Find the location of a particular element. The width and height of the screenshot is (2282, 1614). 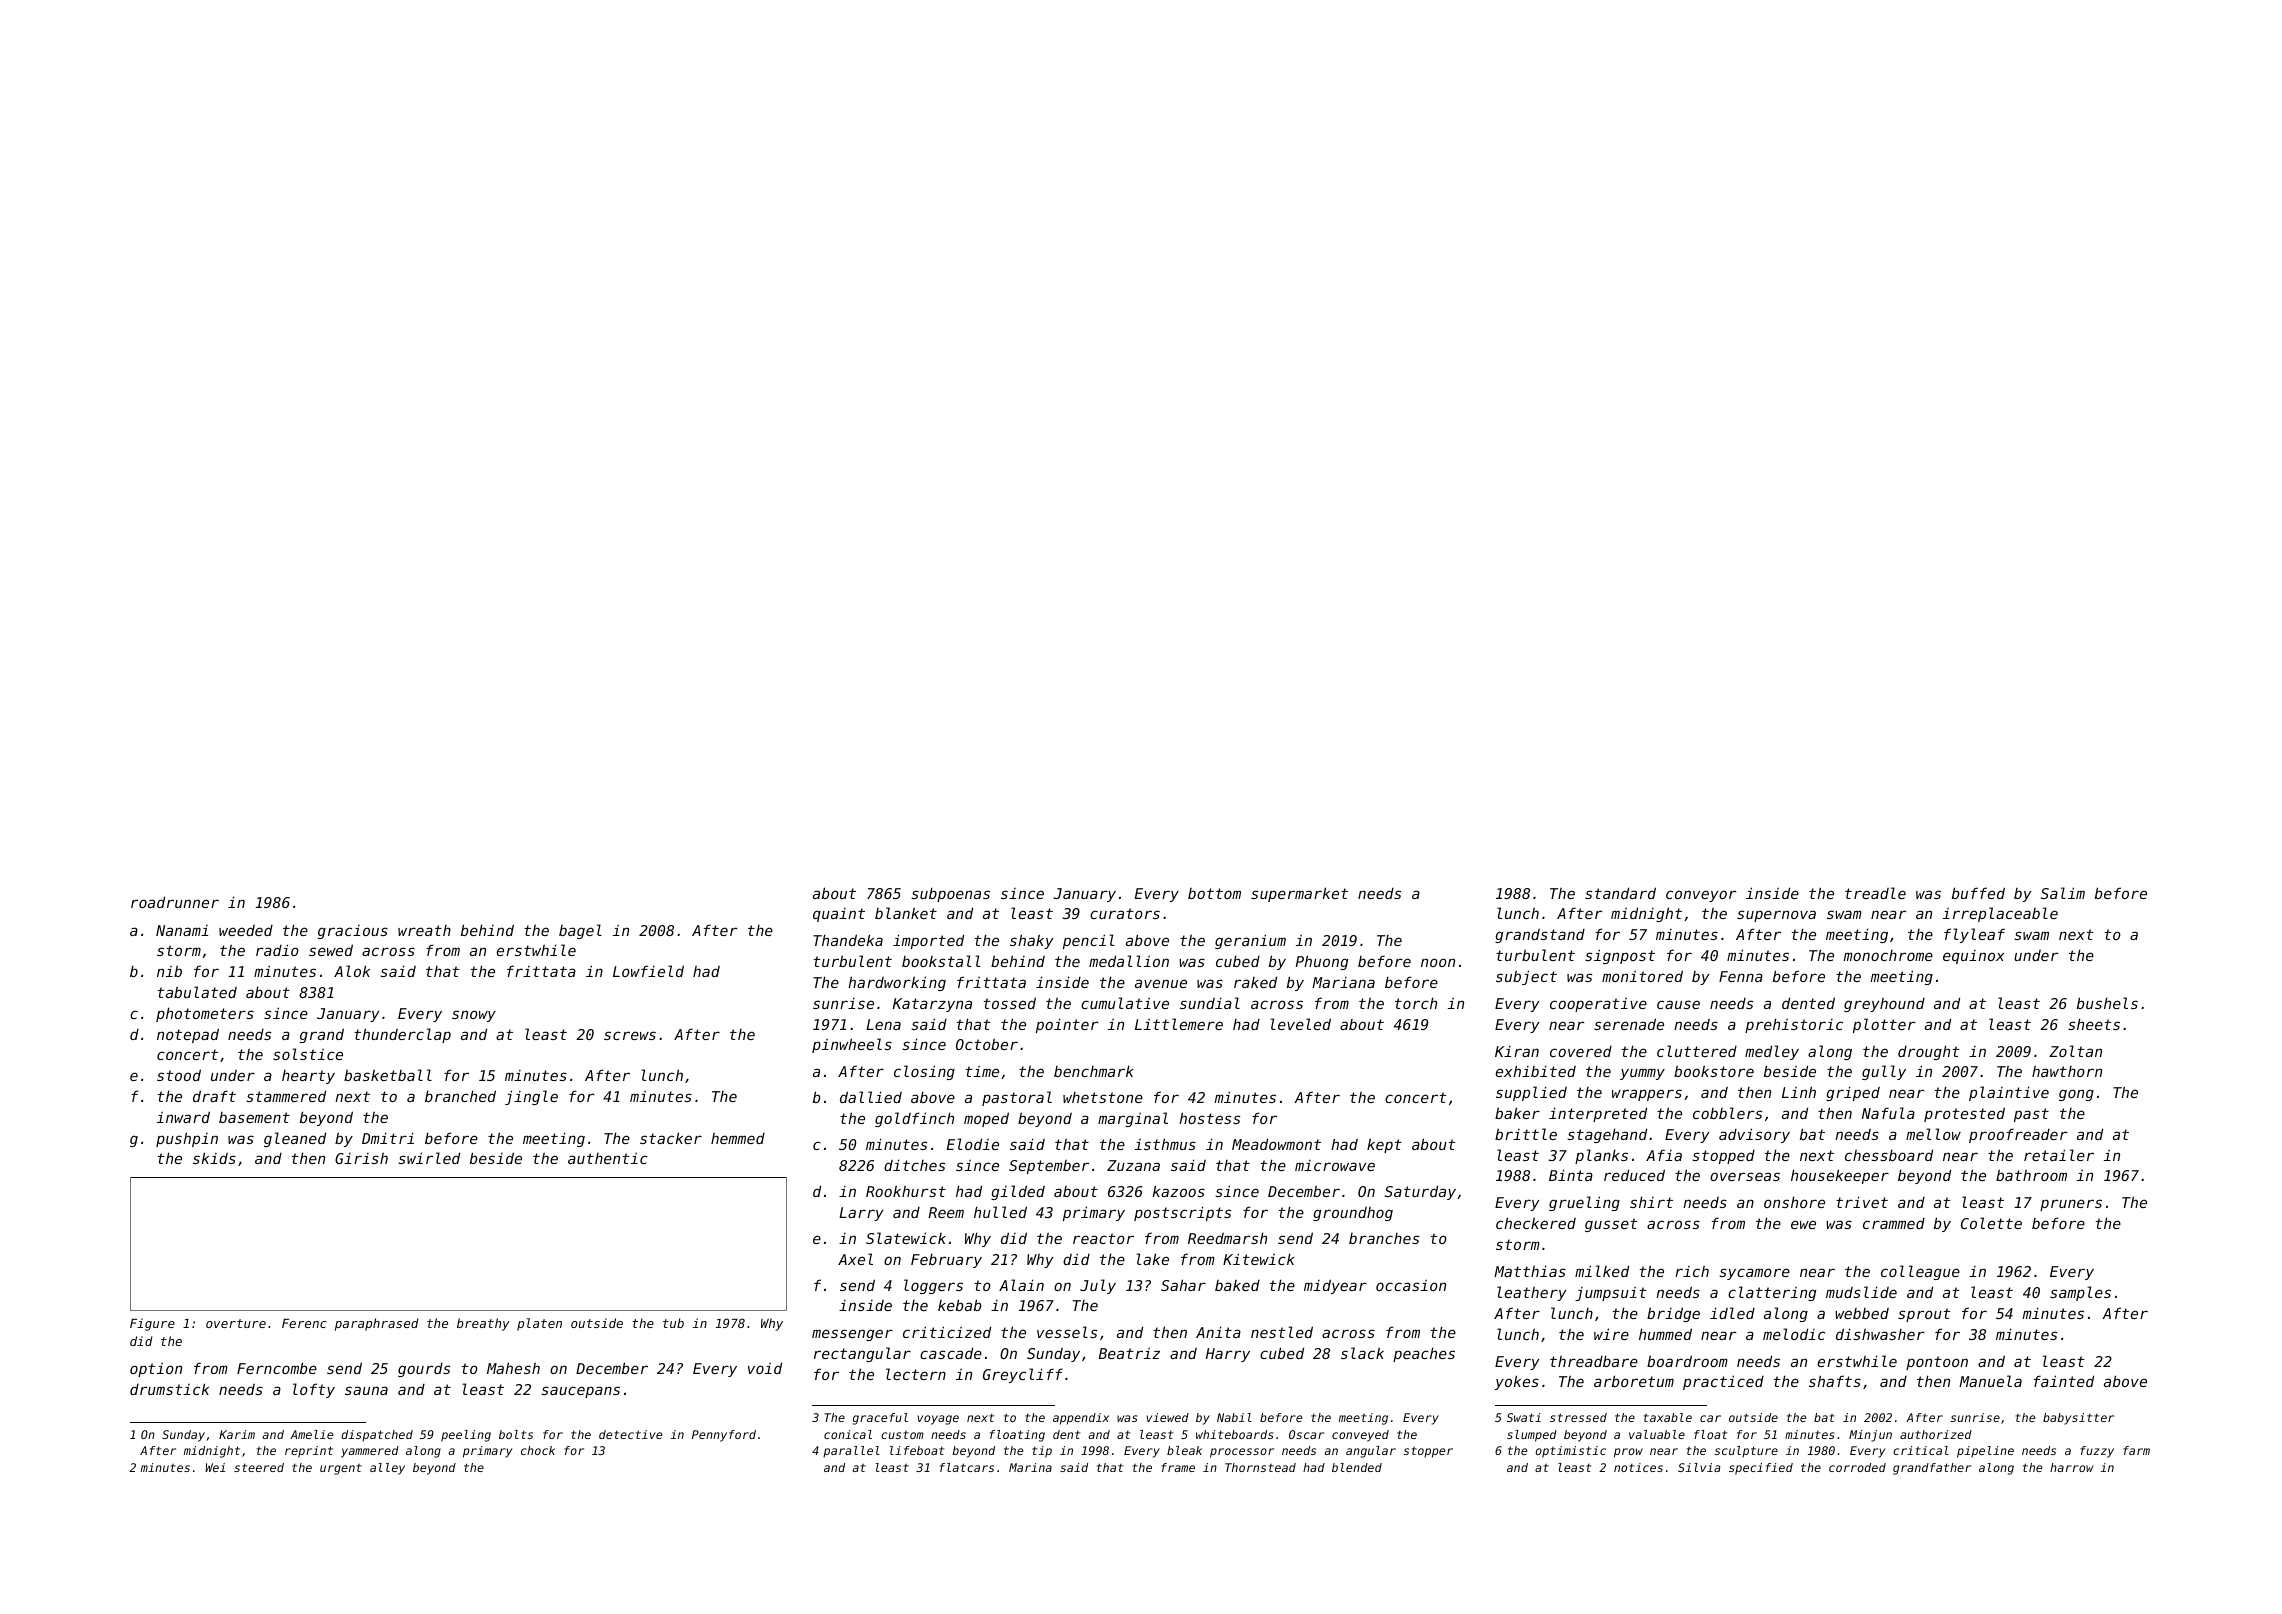

chessboard is located at coordinates (1889, 1155).
